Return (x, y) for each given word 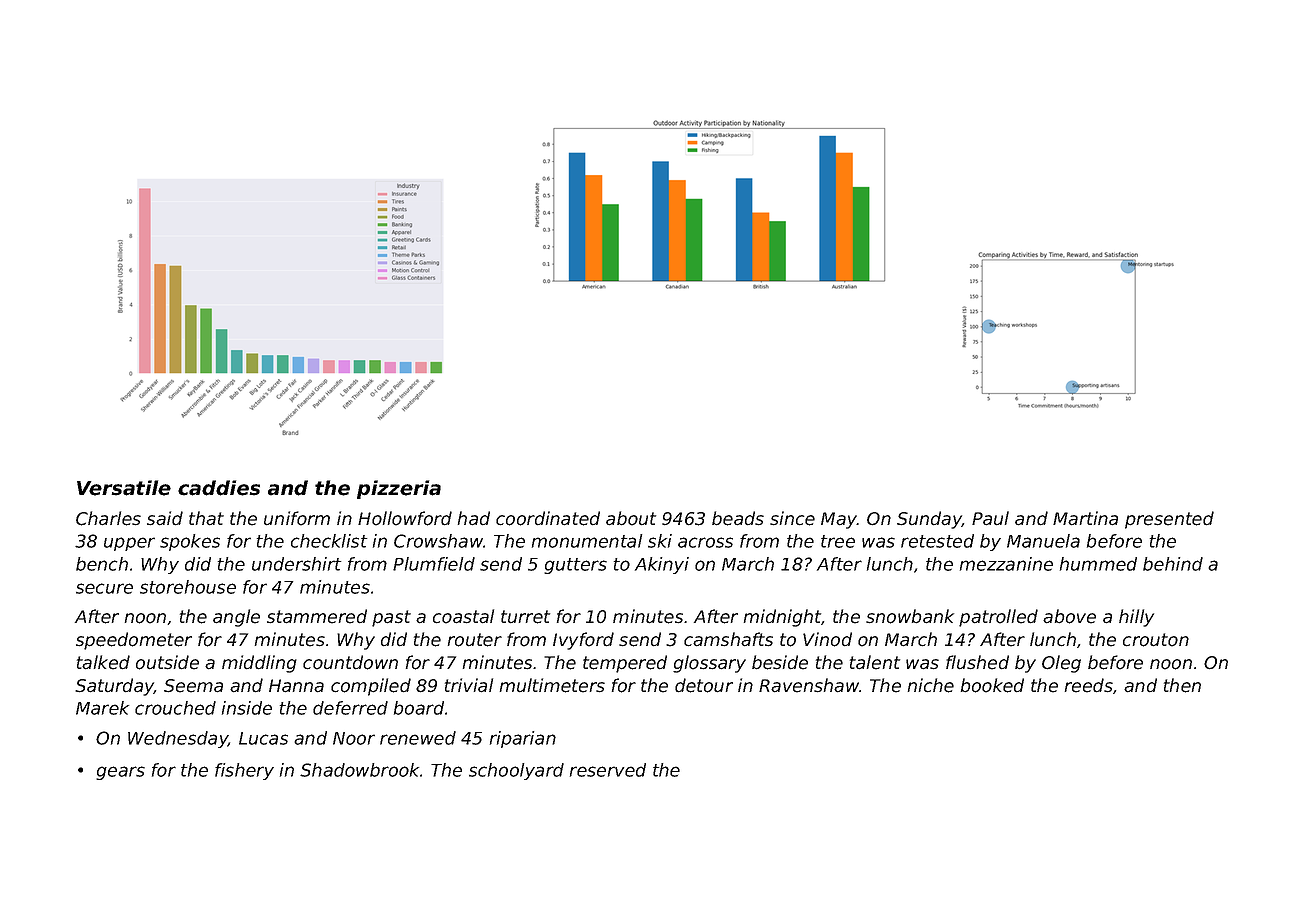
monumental (587, 541)
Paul (990, 518)
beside (780, 662)
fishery (244, 771)
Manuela (1043, 541)
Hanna (296, 686)
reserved (608, 770)
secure (104, 588)
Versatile (124, 488)
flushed (977, 662)
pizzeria (399, 489)
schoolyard (516, 771)
